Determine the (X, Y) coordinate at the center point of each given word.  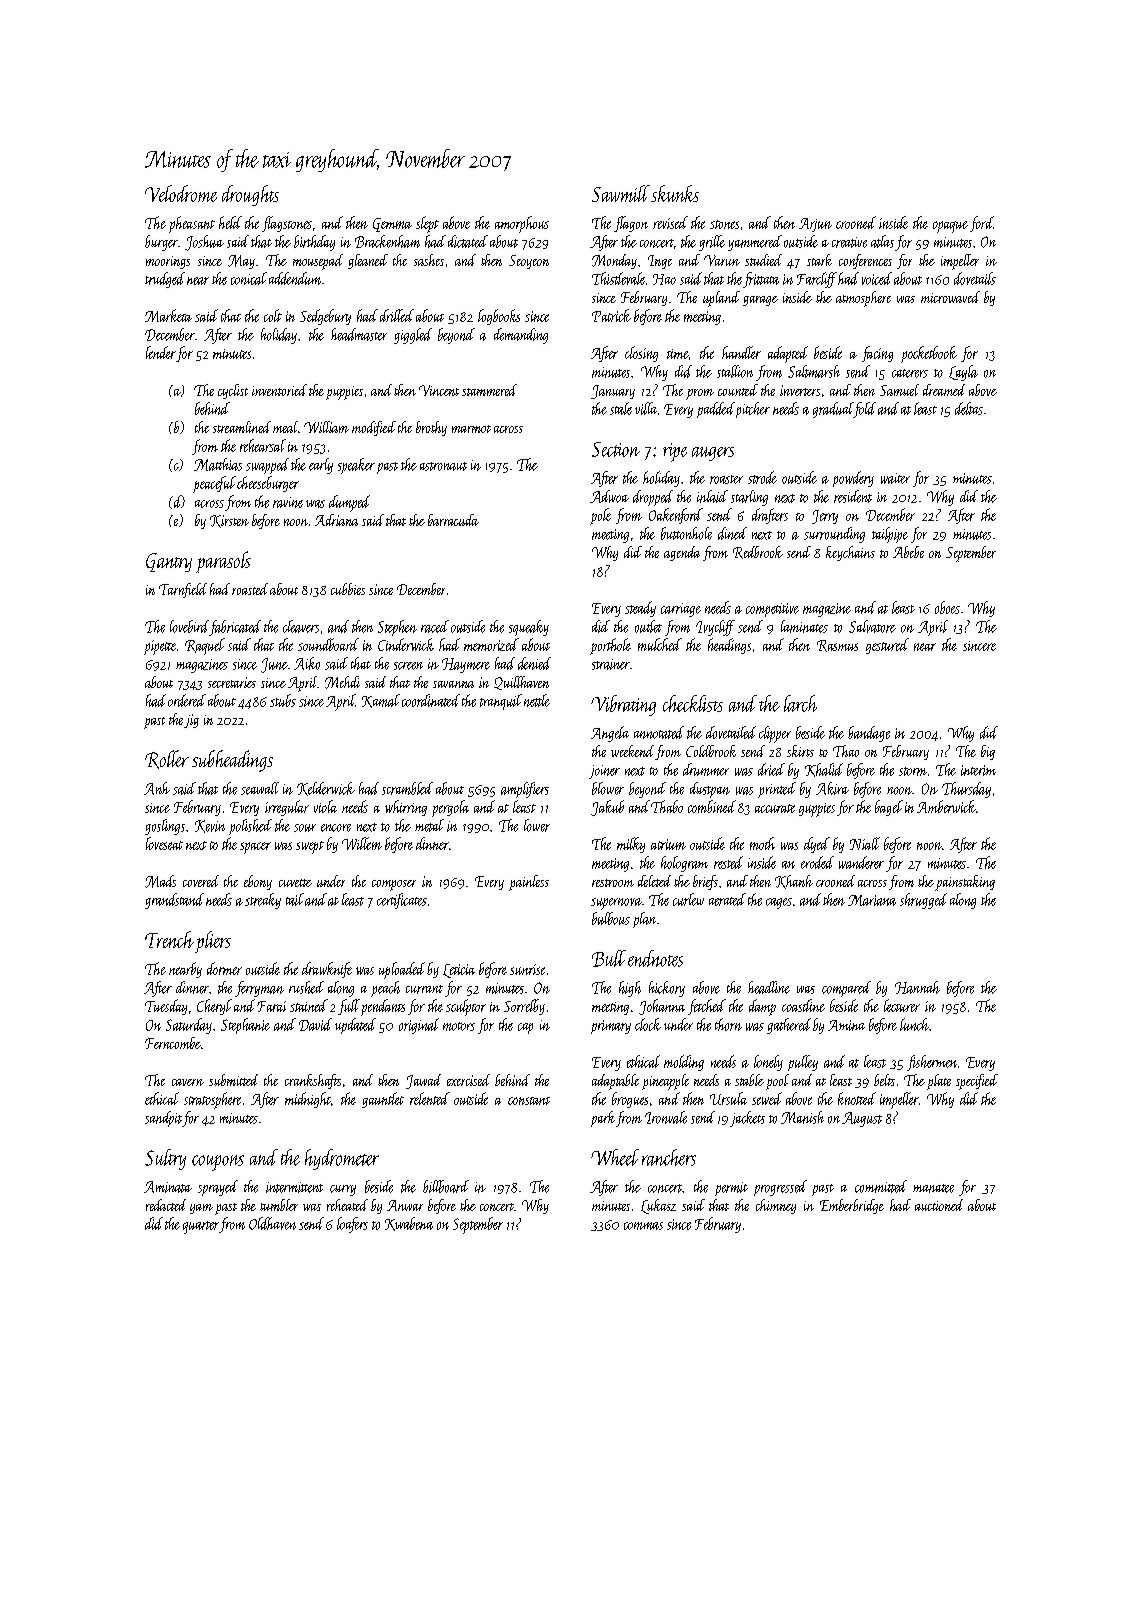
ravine (288, 502)
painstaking (965, 883)
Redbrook (758, 552)
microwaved (950, 297)
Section (616, 449)
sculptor (466, 1007)
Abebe (908, 552)
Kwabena (409, 1224)
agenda (682, 553)
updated (355, 1026)
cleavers (301, 626)
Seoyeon (529, 262)
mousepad (318, 262)
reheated (347, 1205)
